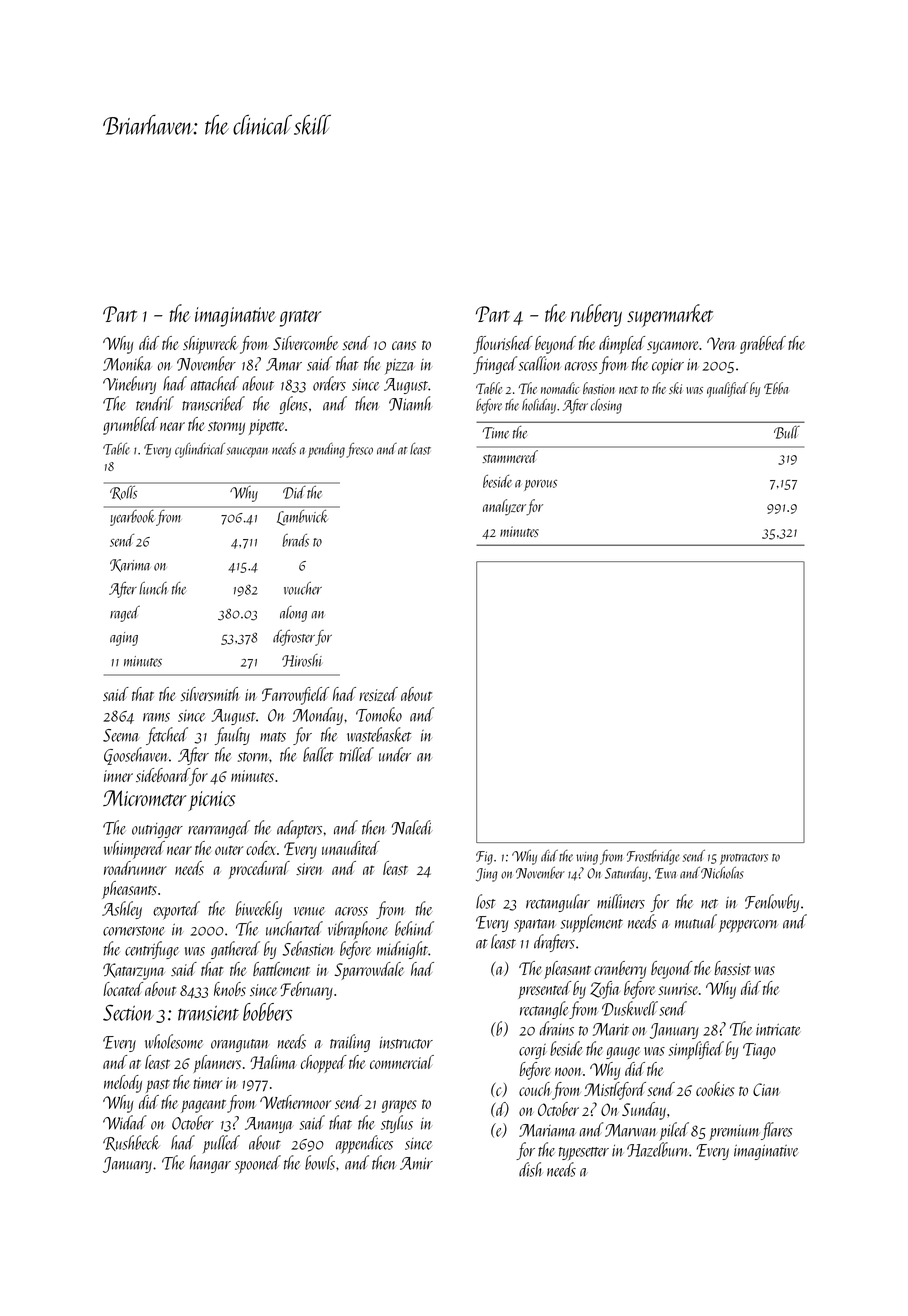  What do you see at coordinates (540, 485) in the image?
I see `porous` at bounding box center [540, 485].
